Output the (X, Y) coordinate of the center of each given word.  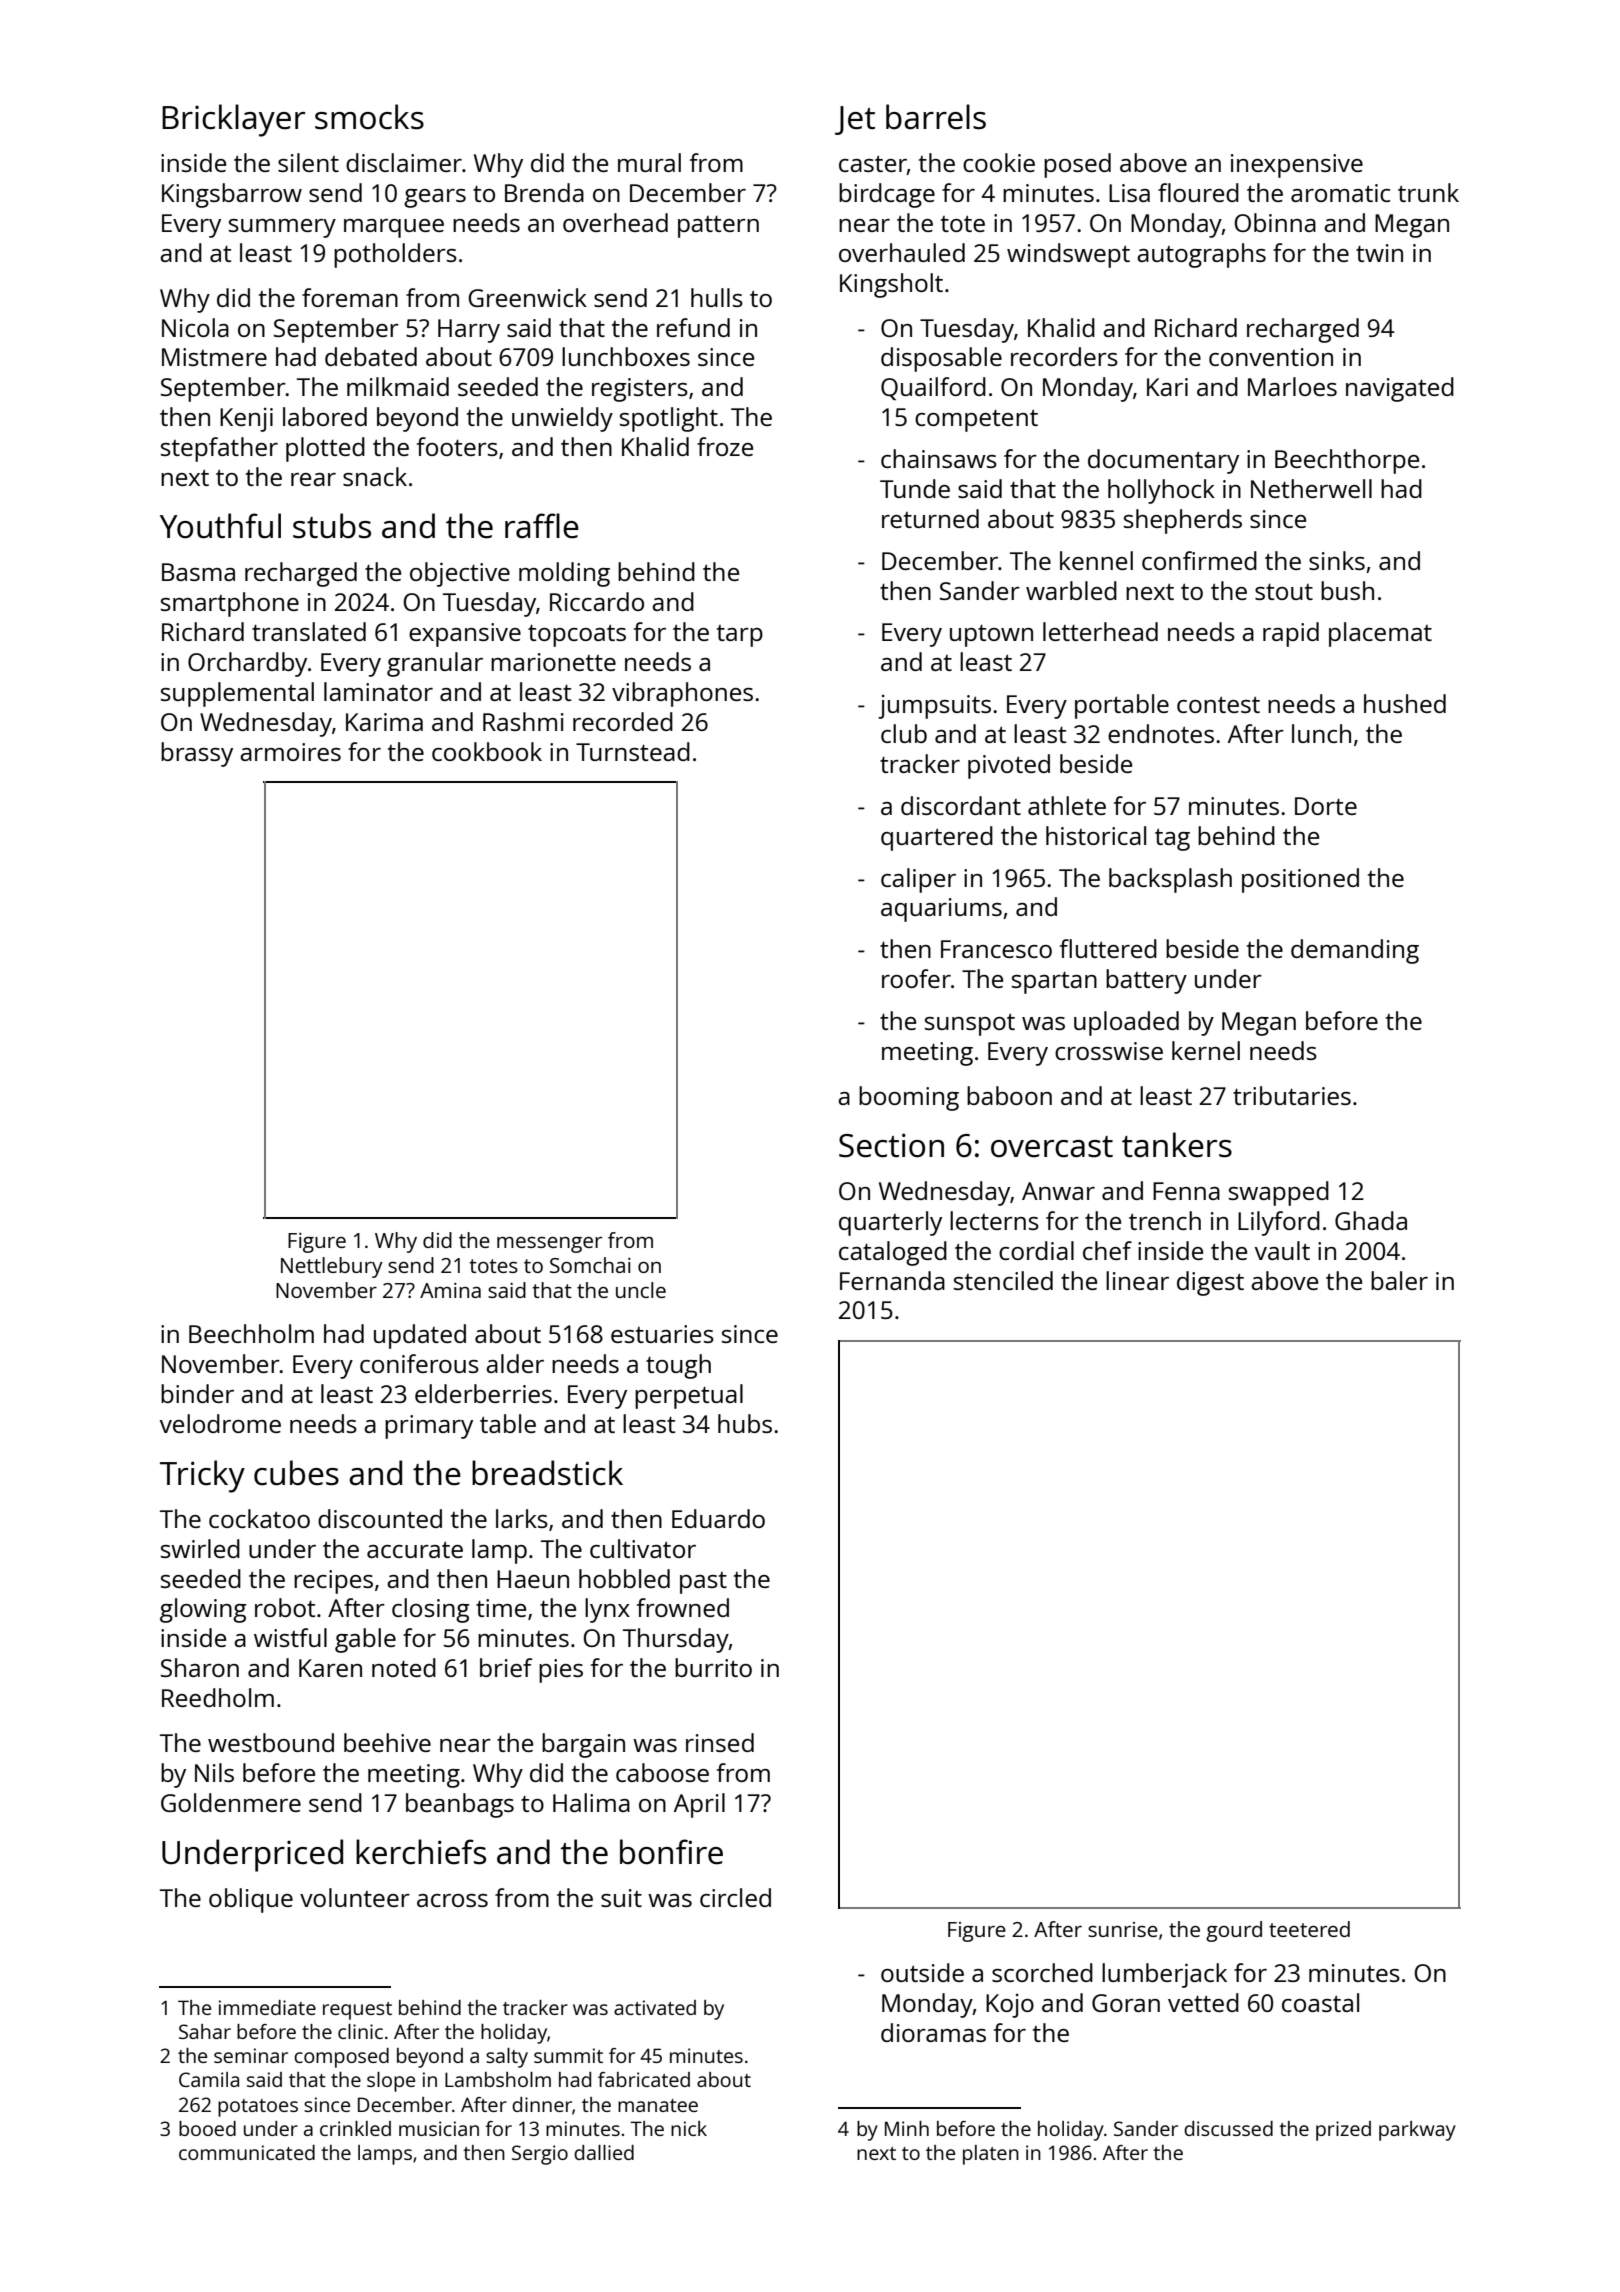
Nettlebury (332, 1267)
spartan (1054, 982)
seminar (251, 2055)
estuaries (662, 1334)
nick (689, 2128)
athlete (1067, 805)
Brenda (544, 192)
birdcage (887, 195)
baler (1399, 1280)
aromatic (1340, 193)
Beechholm (251, 1333)
